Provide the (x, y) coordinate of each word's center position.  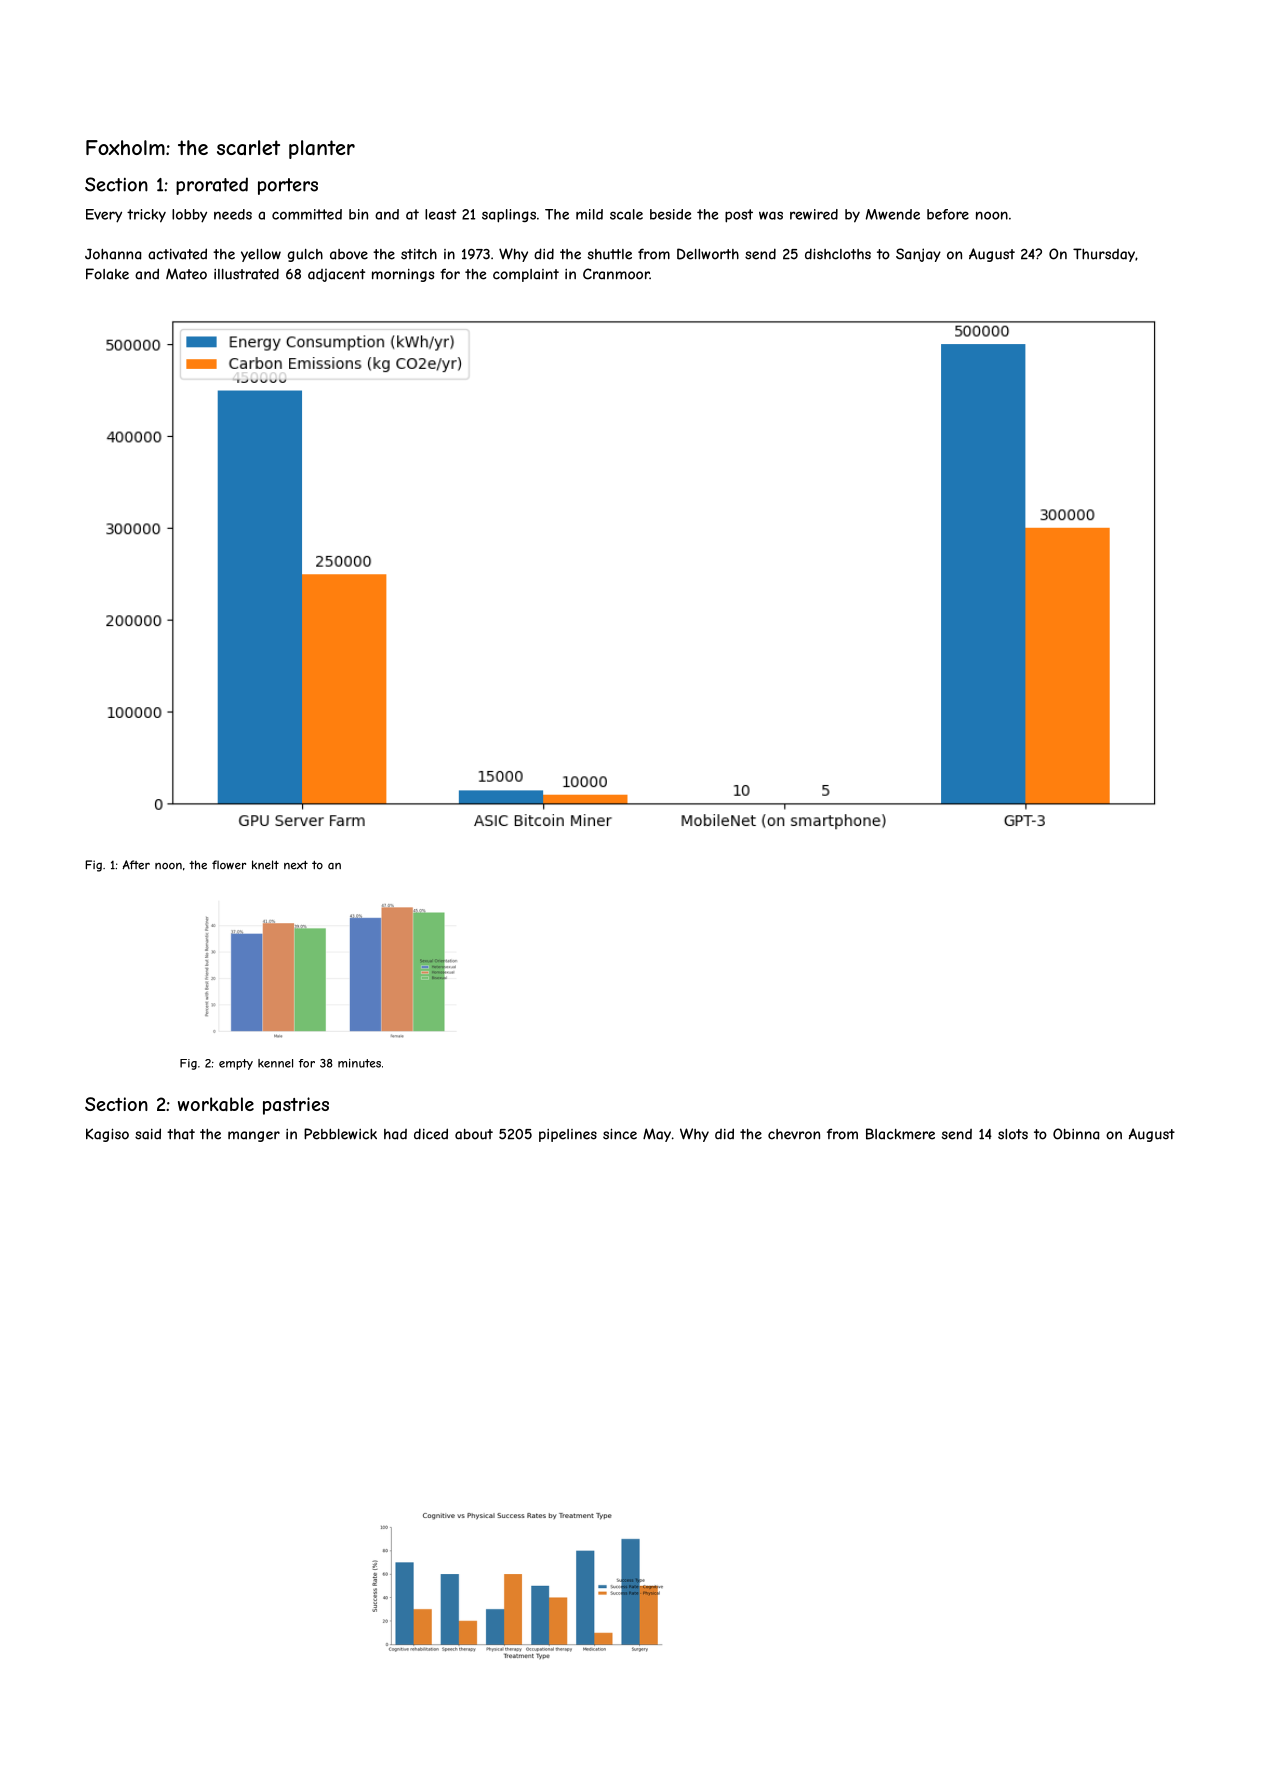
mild (589, 214)
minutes (359, 1063)
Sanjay (918, 255)
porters (288, 186)
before (948, 214)
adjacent (336, 275)
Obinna (1076, 1134)
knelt (265, 865)
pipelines (568, 1135)
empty (236, 1064)
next (296, 865)
